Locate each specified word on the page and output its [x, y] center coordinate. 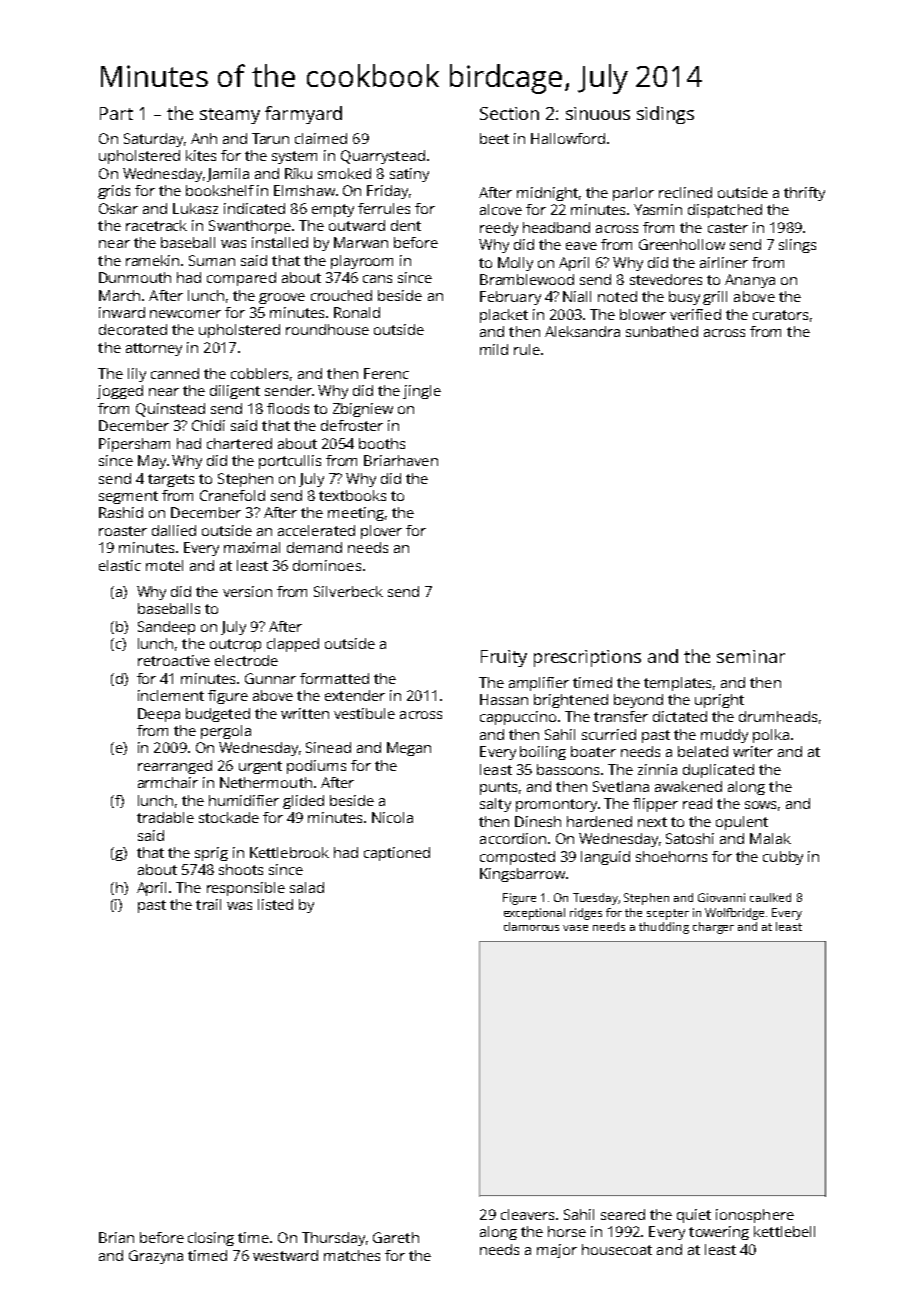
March [119, 295]
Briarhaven [401, 460]
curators [780, 315]
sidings [665, 115]
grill [715, 298]
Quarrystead [383, 157]
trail [208, 904]
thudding [664, 928]
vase [575, 928]
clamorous [531, 926]
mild [494, 349]
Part [116, 113]
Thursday [333, 1239]
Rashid [121, 512]
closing [211, 1239]
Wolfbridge [734, 914]
